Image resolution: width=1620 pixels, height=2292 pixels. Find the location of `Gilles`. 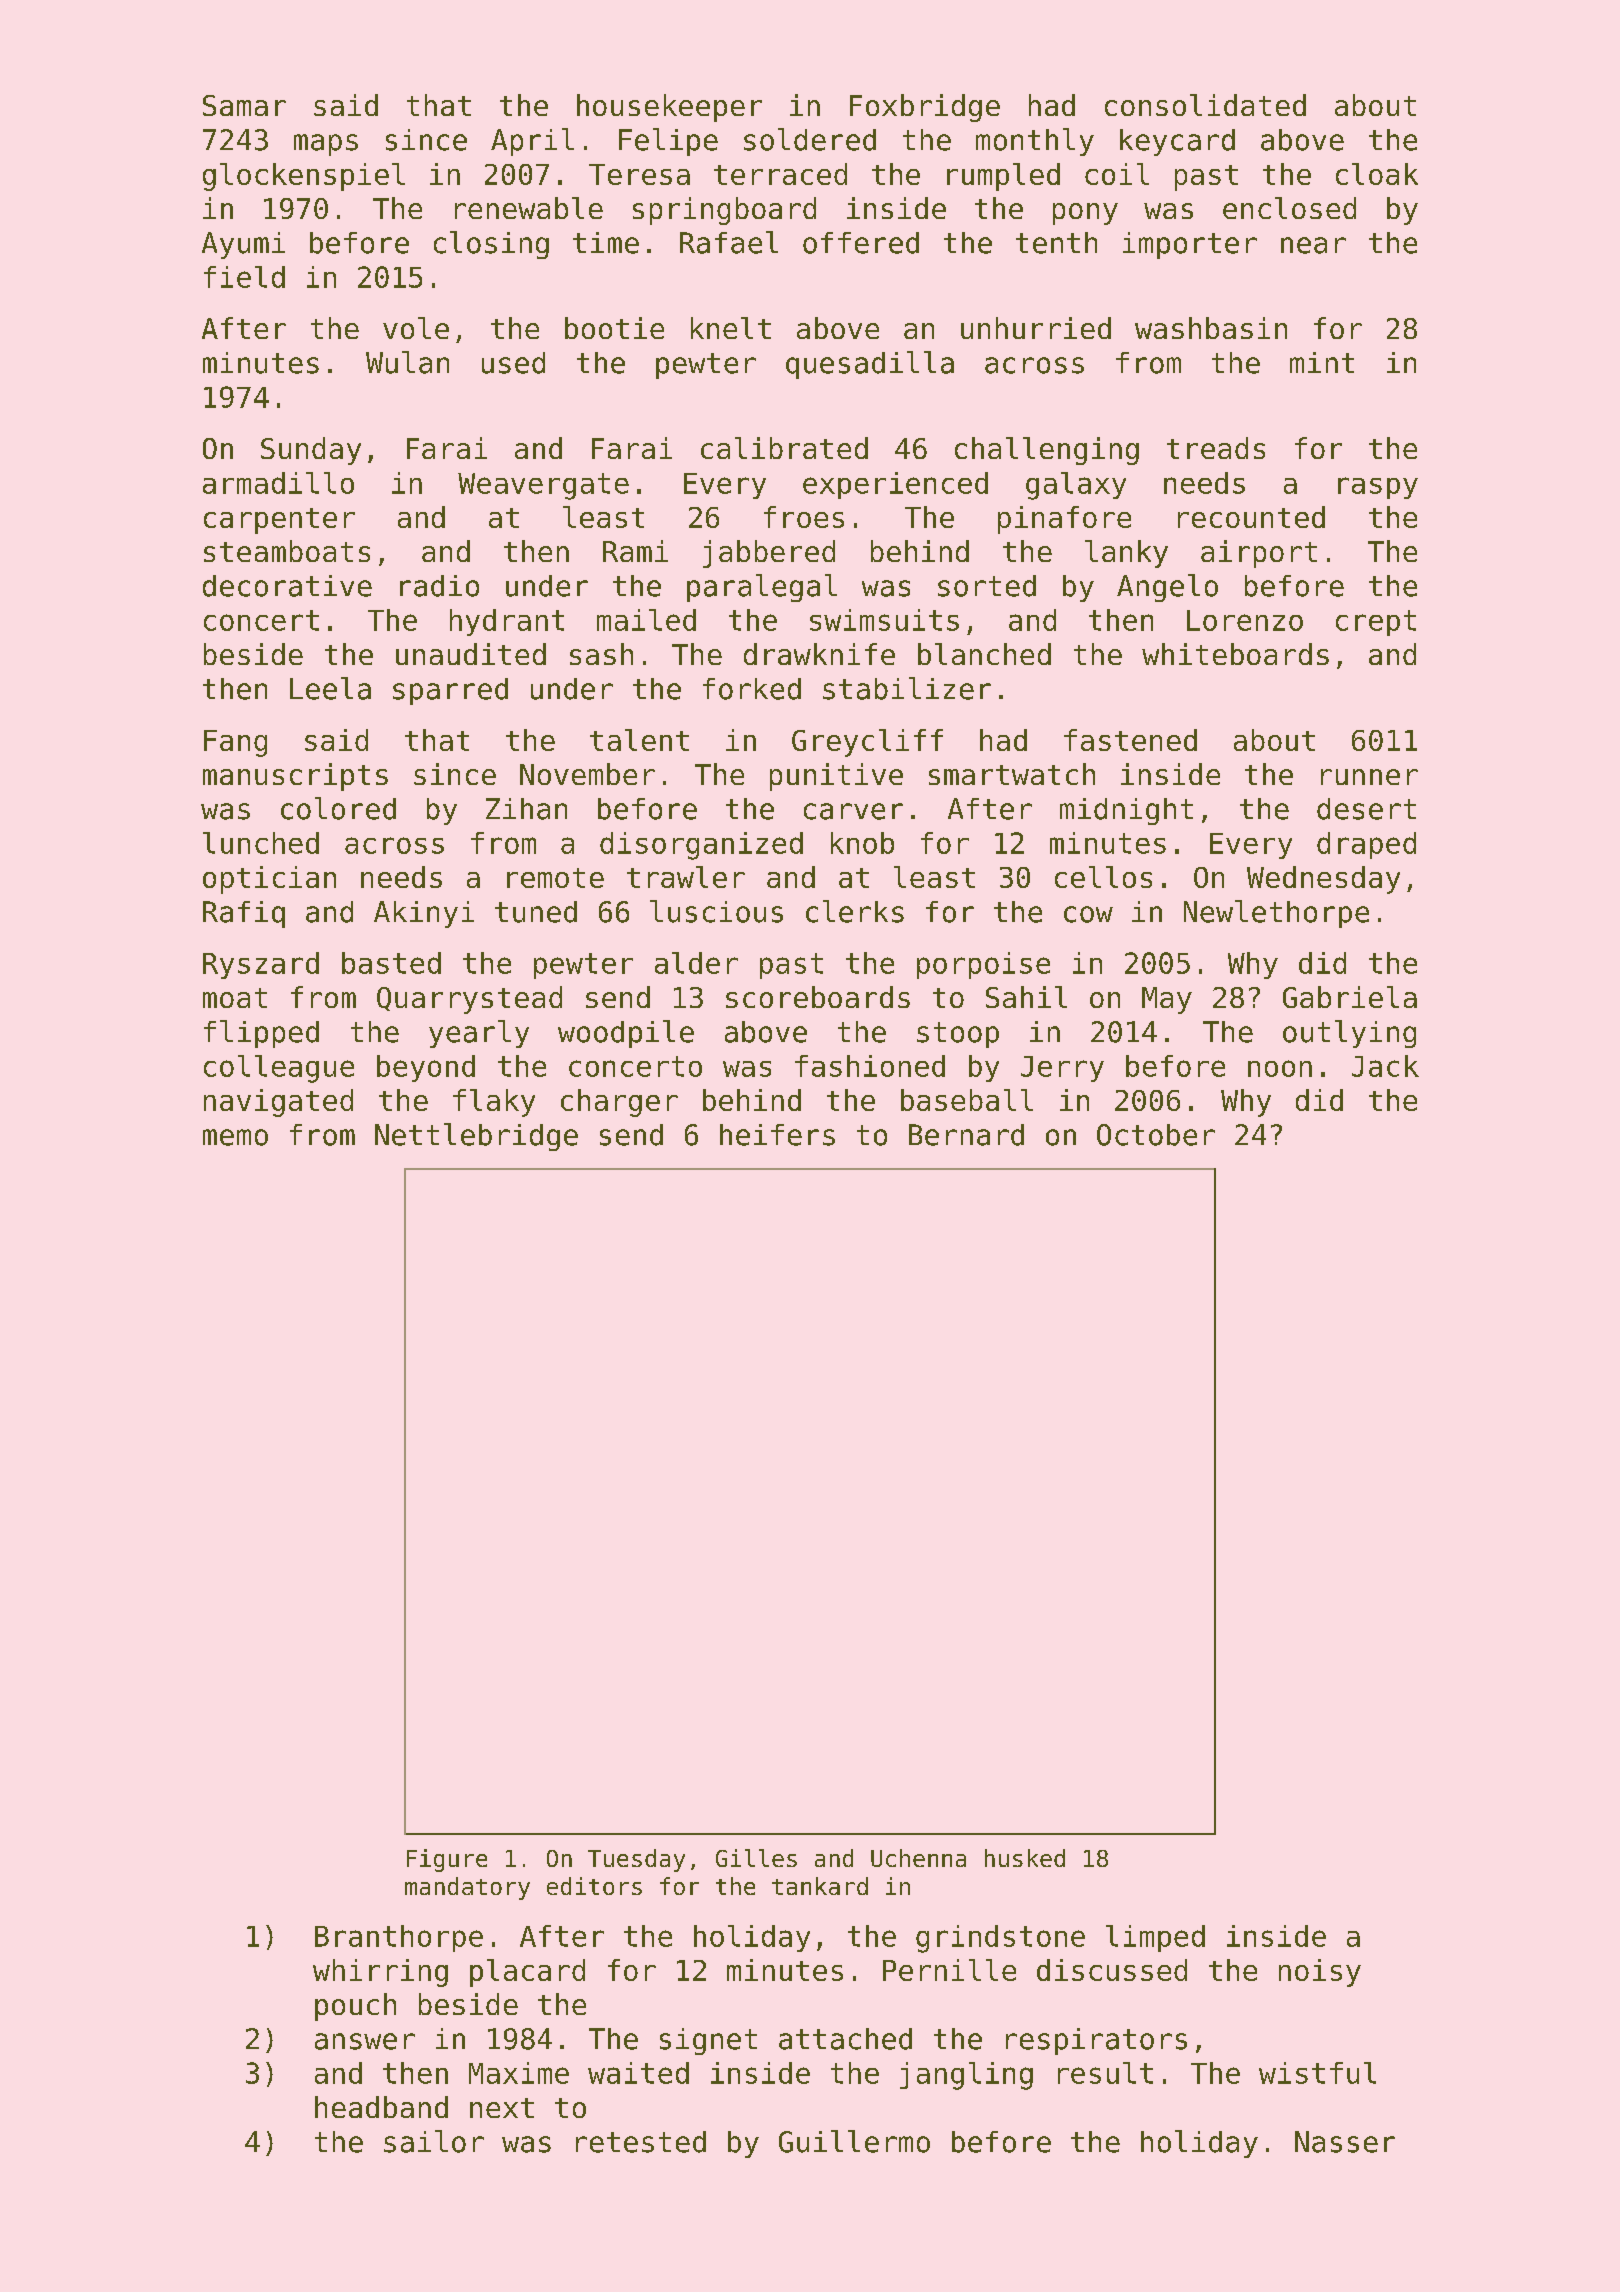

Gilles is located at coordinates (756, 1858).
